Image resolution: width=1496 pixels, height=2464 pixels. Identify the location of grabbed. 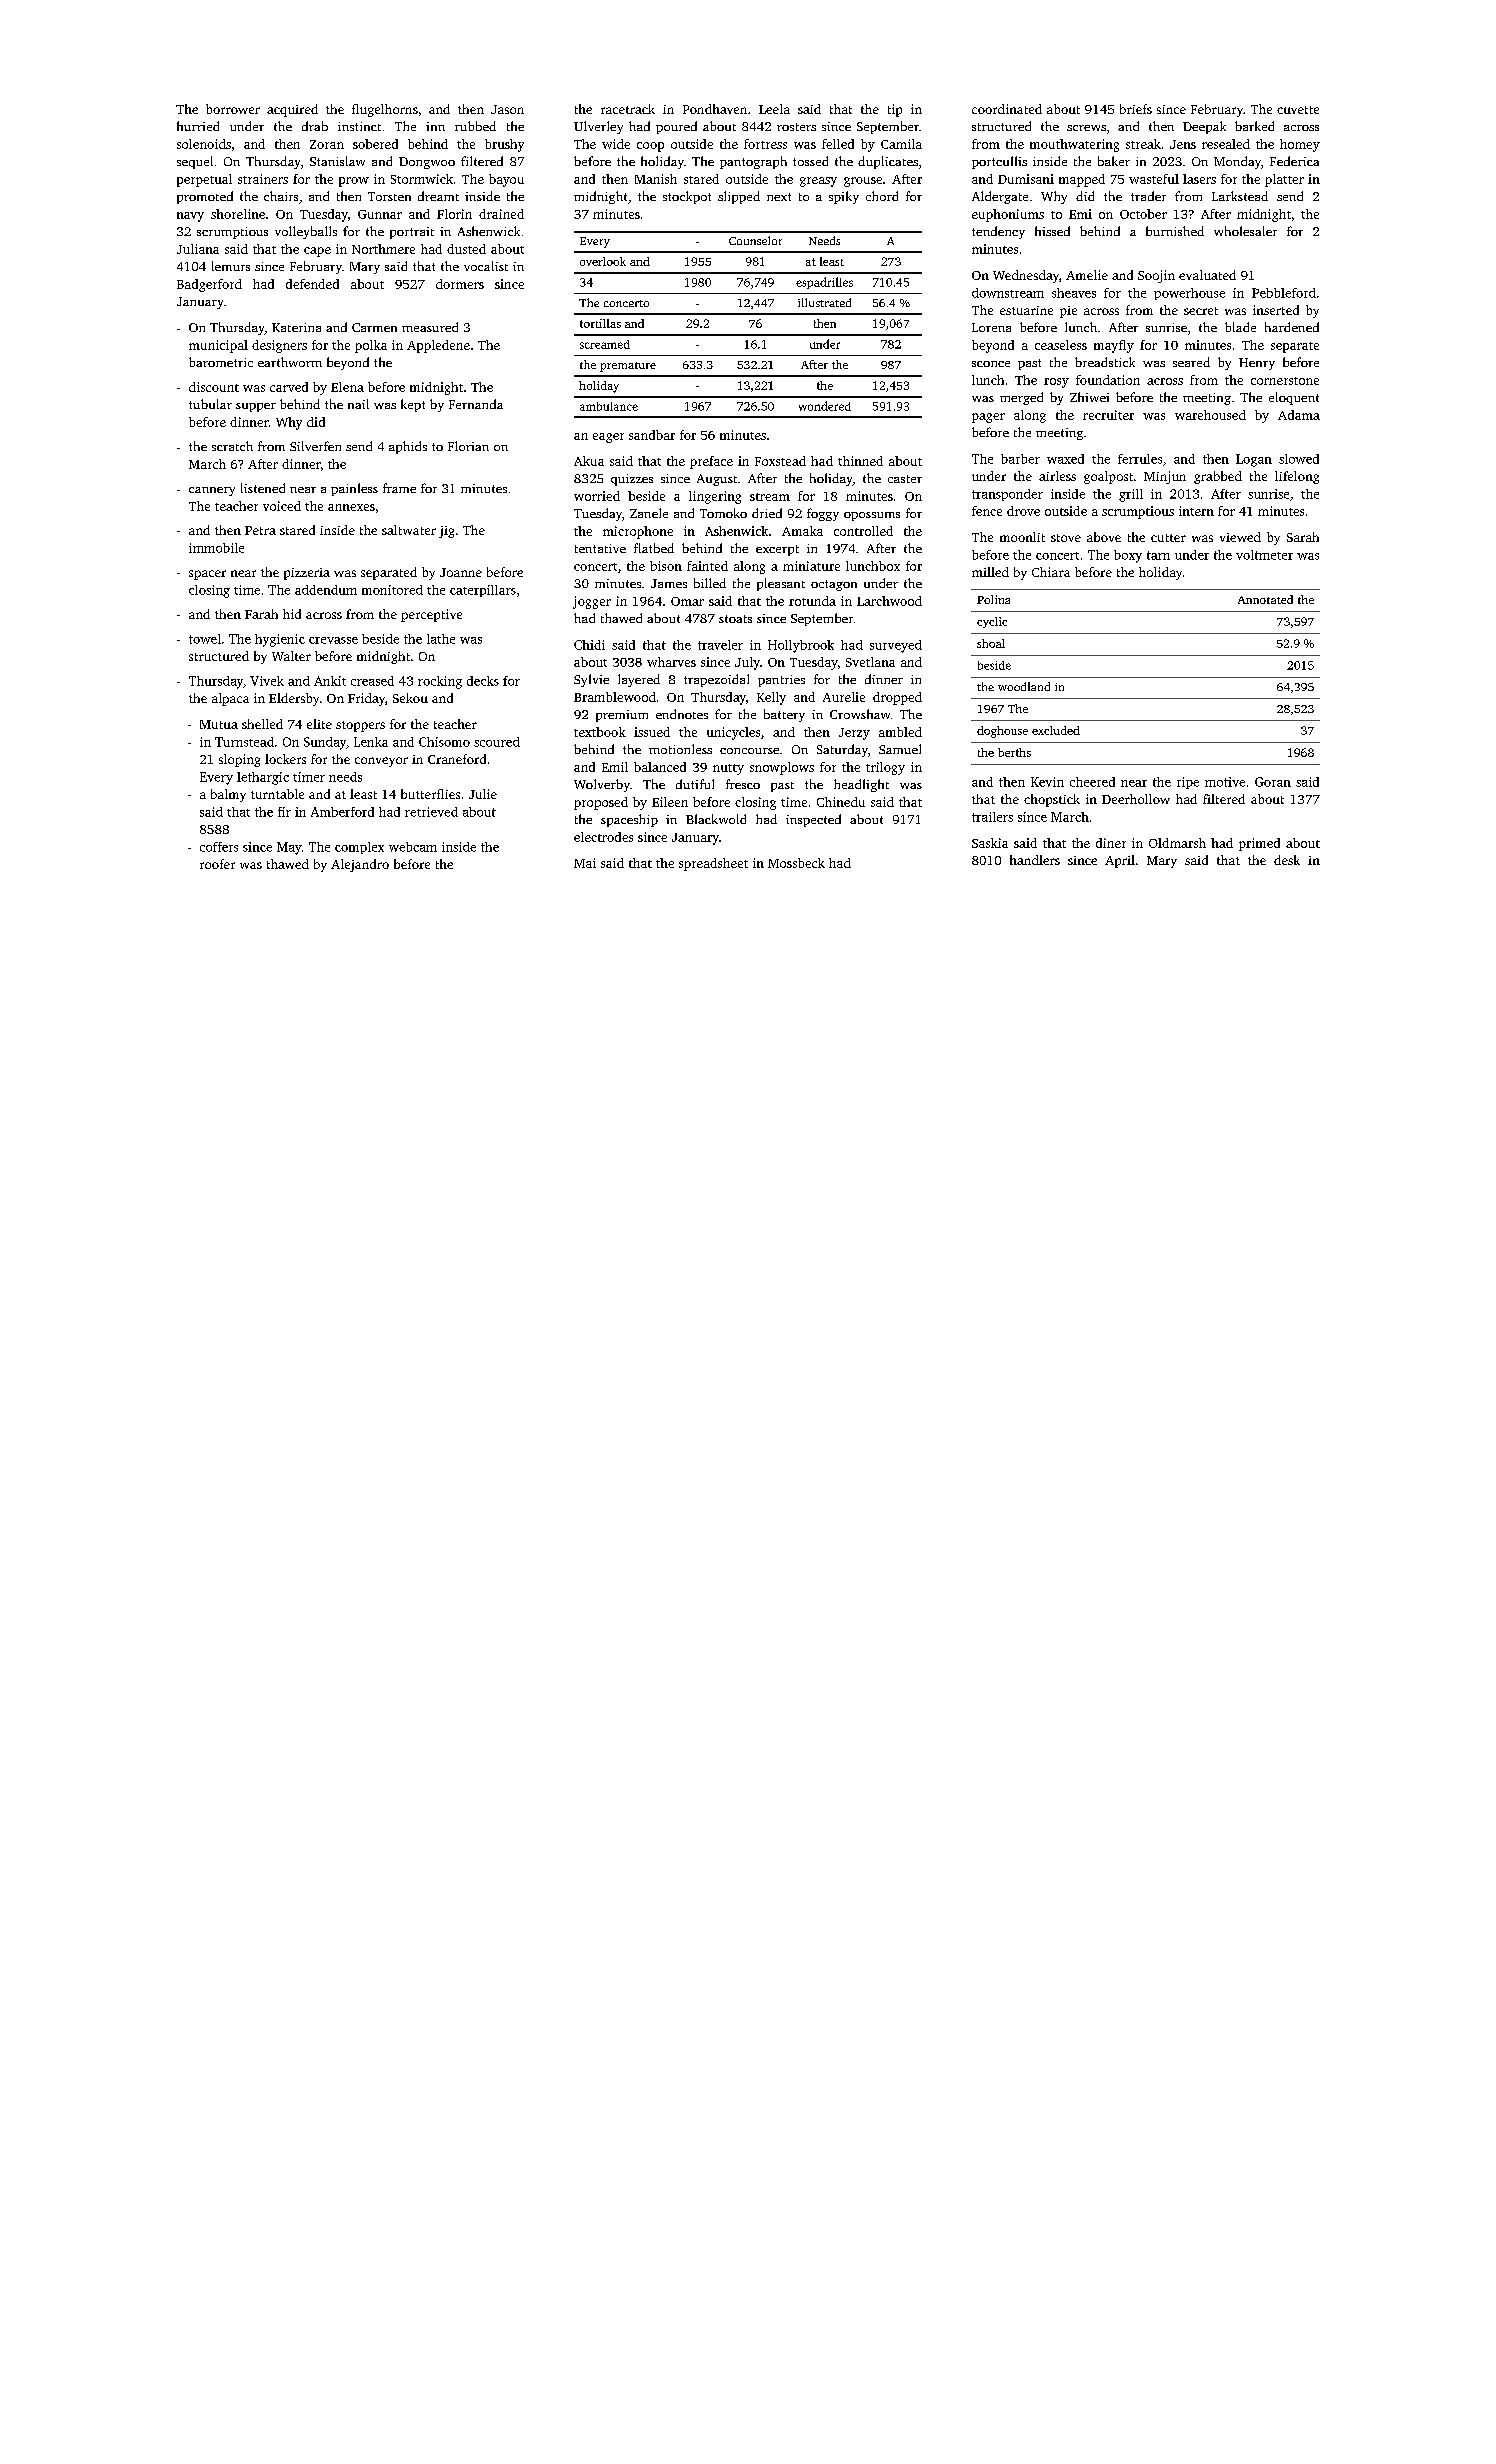
(1218, 477).
